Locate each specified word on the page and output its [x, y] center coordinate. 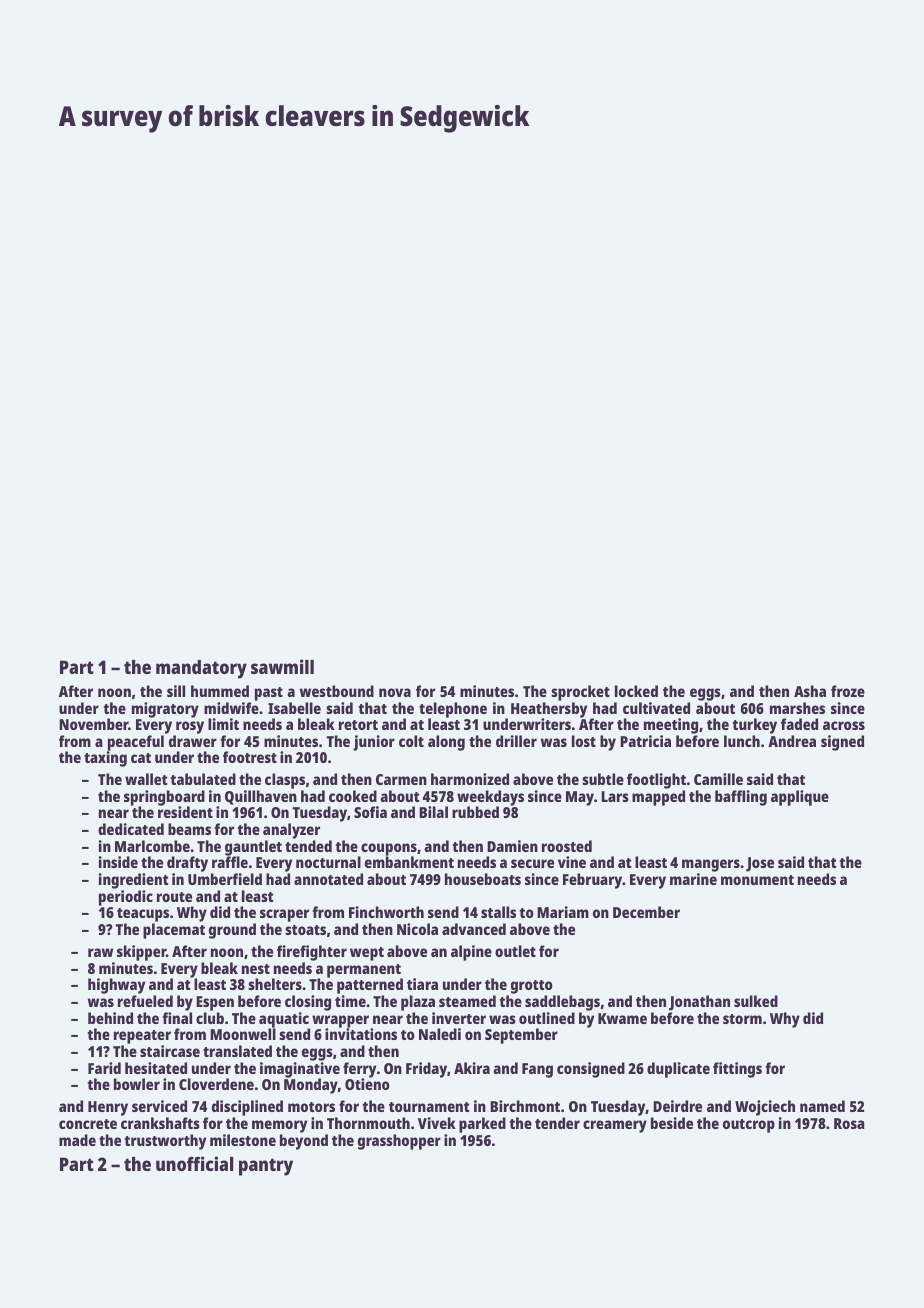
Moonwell [243, 1034]
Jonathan [699, 1003]
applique [800, 798]
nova [395, 692]
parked [482, 1125]
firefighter [312, 953]
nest [256, 969]
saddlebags [562, 1003]
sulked [756, 1001]
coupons [389, 850]
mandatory [201, 669]
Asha [810, 691]
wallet [146, 779]
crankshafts [160, 1123]
